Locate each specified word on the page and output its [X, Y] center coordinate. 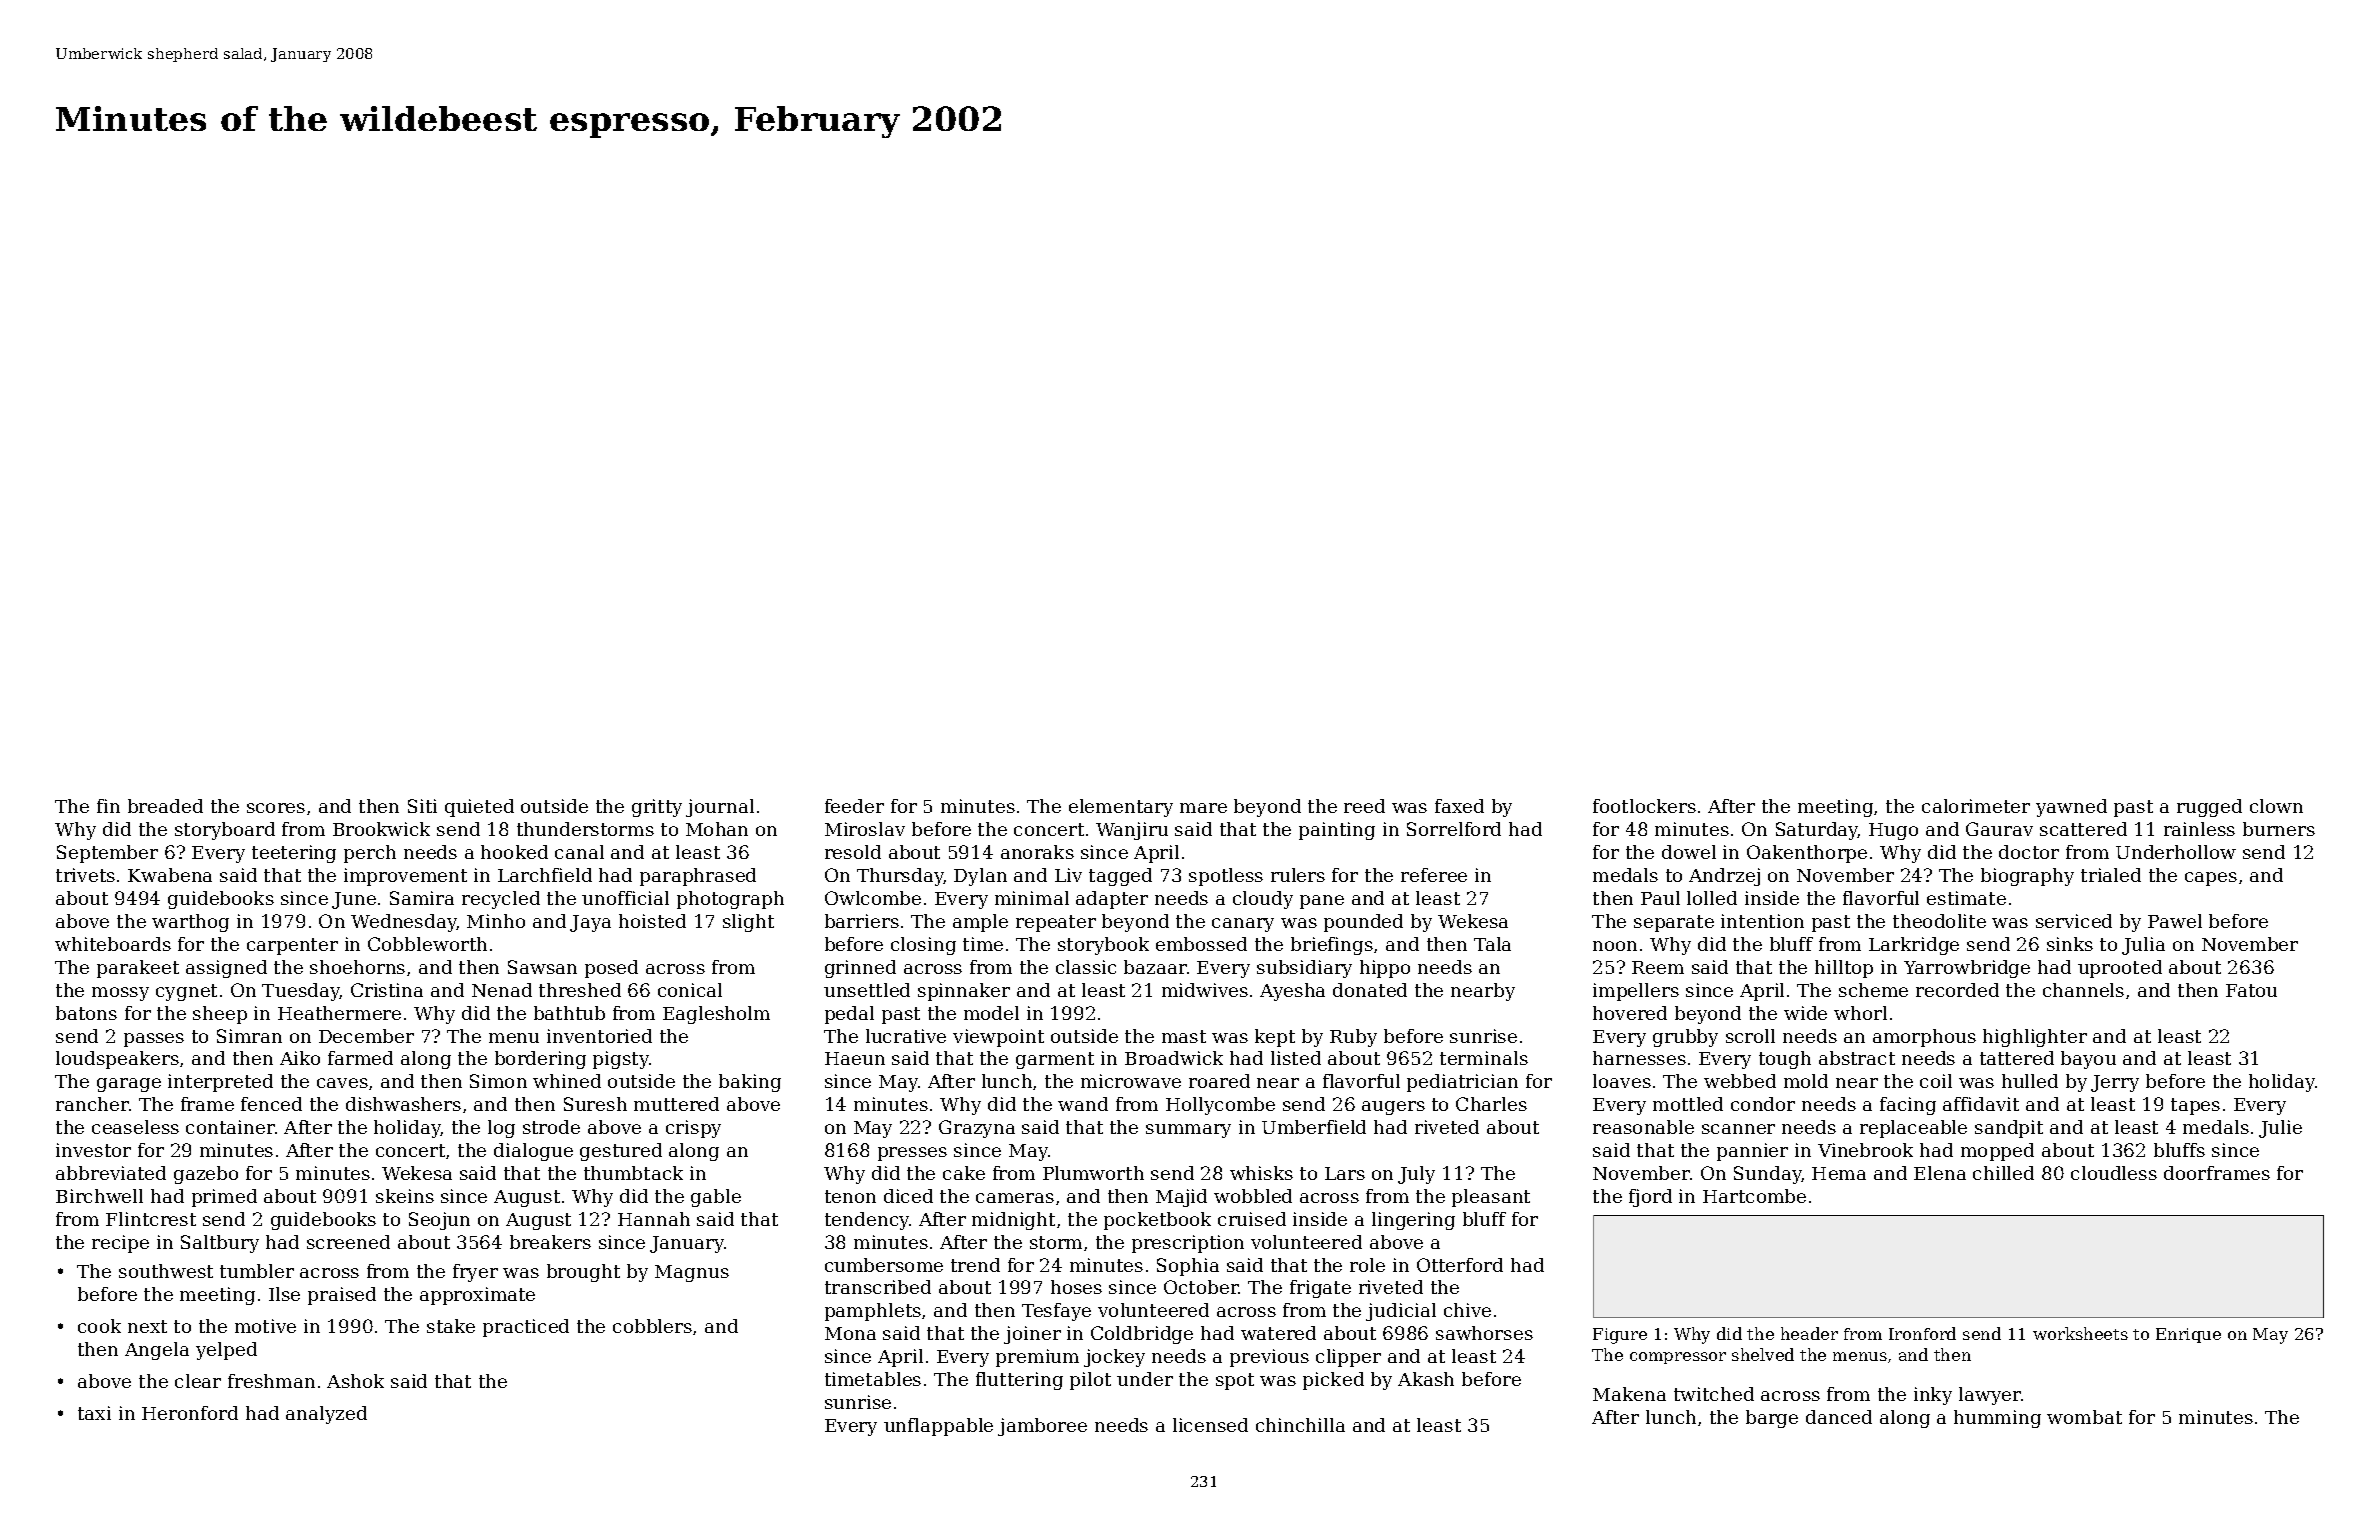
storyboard [225, 831]
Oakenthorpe [1807, 854]
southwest [166, 1271]
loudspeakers [117, 1060]
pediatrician [1462, 1083]
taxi [94, 1413]
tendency [867, 1221]
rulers [1298, 875]
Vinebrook [1865, 1150]
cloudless [2114, 1173]
